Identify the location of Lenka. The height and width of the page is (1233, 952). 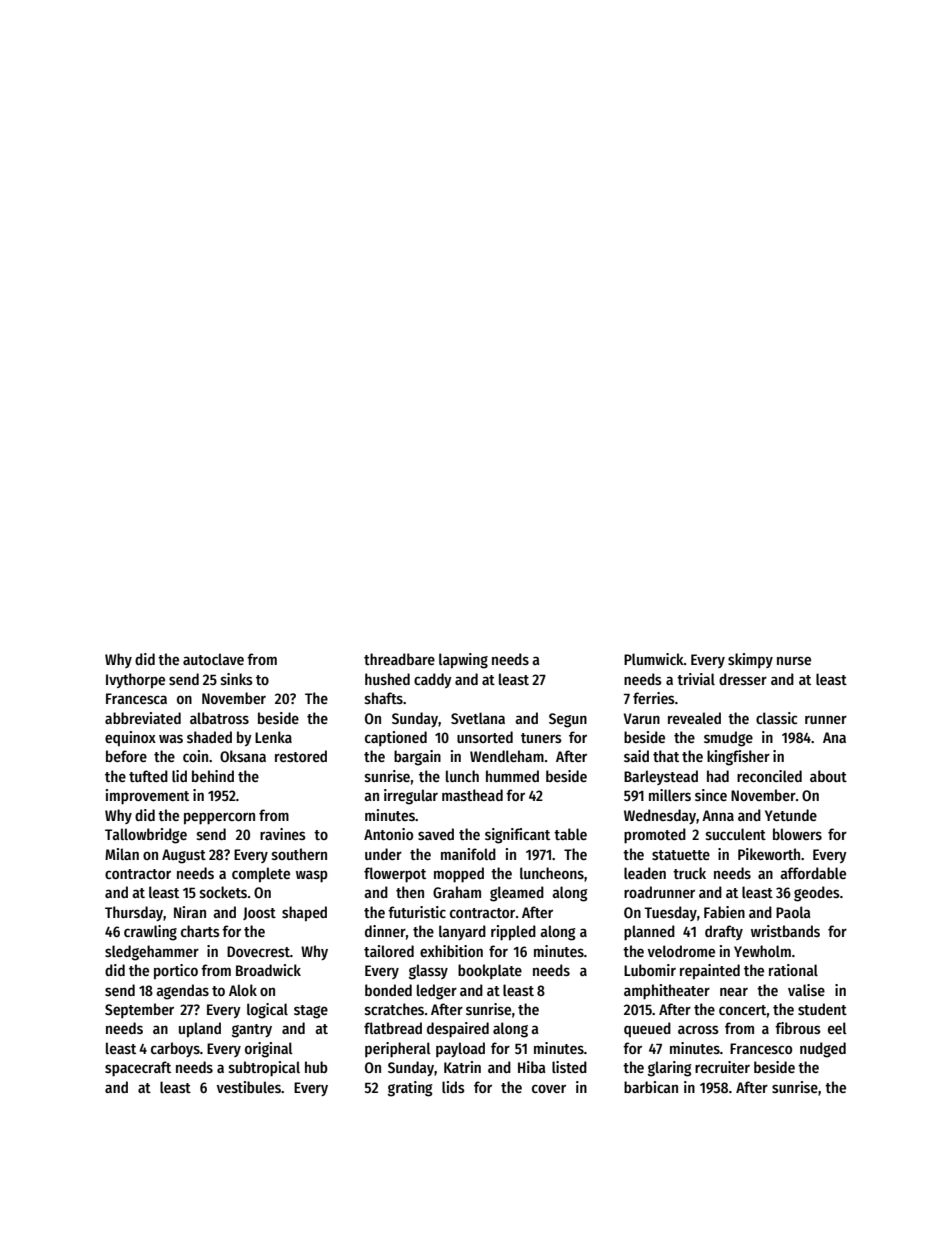
(273, 737).
